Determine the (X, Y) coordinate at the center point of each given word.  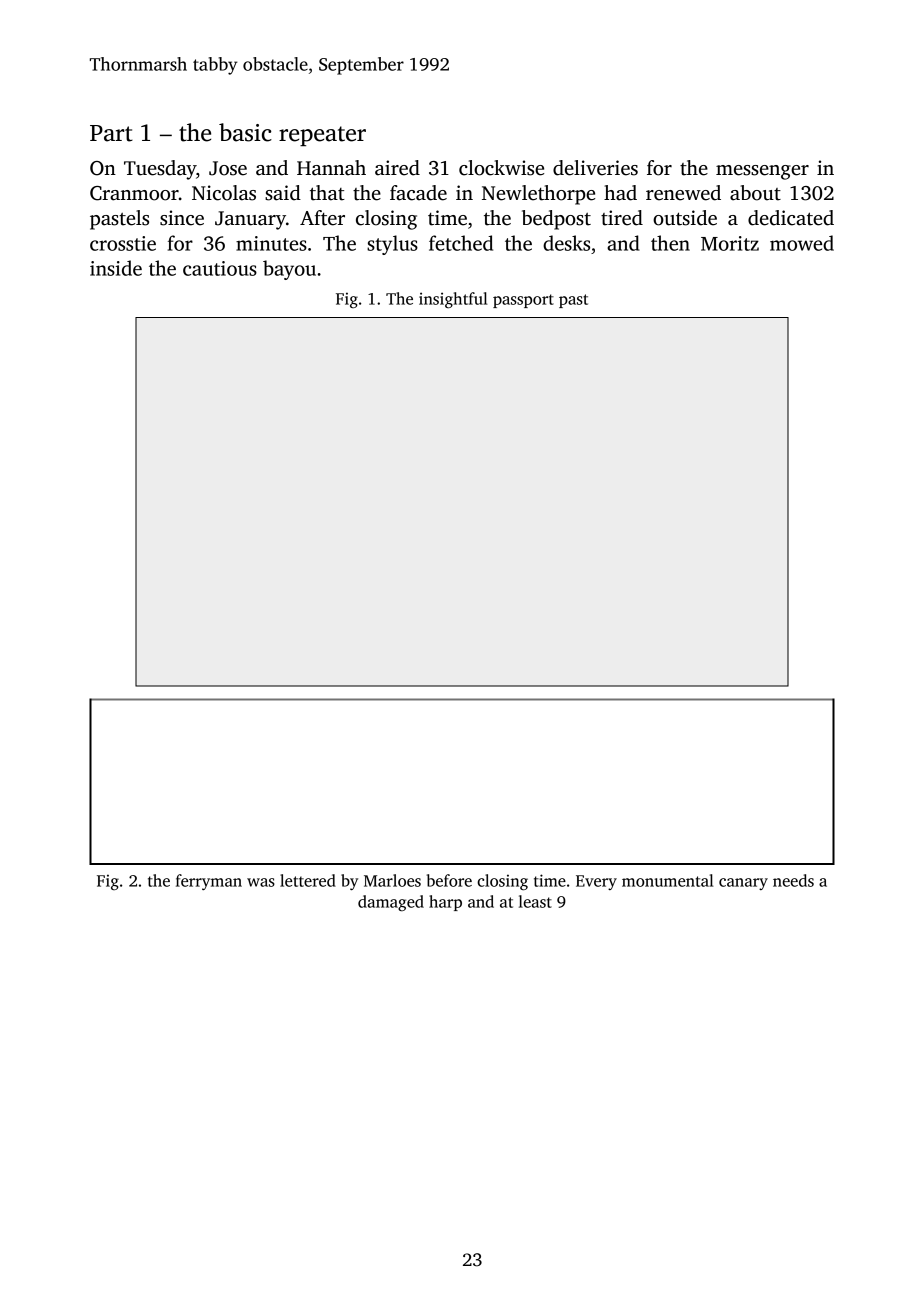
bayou (289, 270)
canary (743, 884)
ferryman (209, 882)
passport (523, 301)
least (535, 901)
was (261, 882)
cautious (220, 268)
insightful (453, 300)
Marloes (392, 880)
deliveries (595, 168)
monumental (667, 880)
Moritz (730, 243)
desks (566, 243)
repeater (322, 136)
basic (245, 132)
